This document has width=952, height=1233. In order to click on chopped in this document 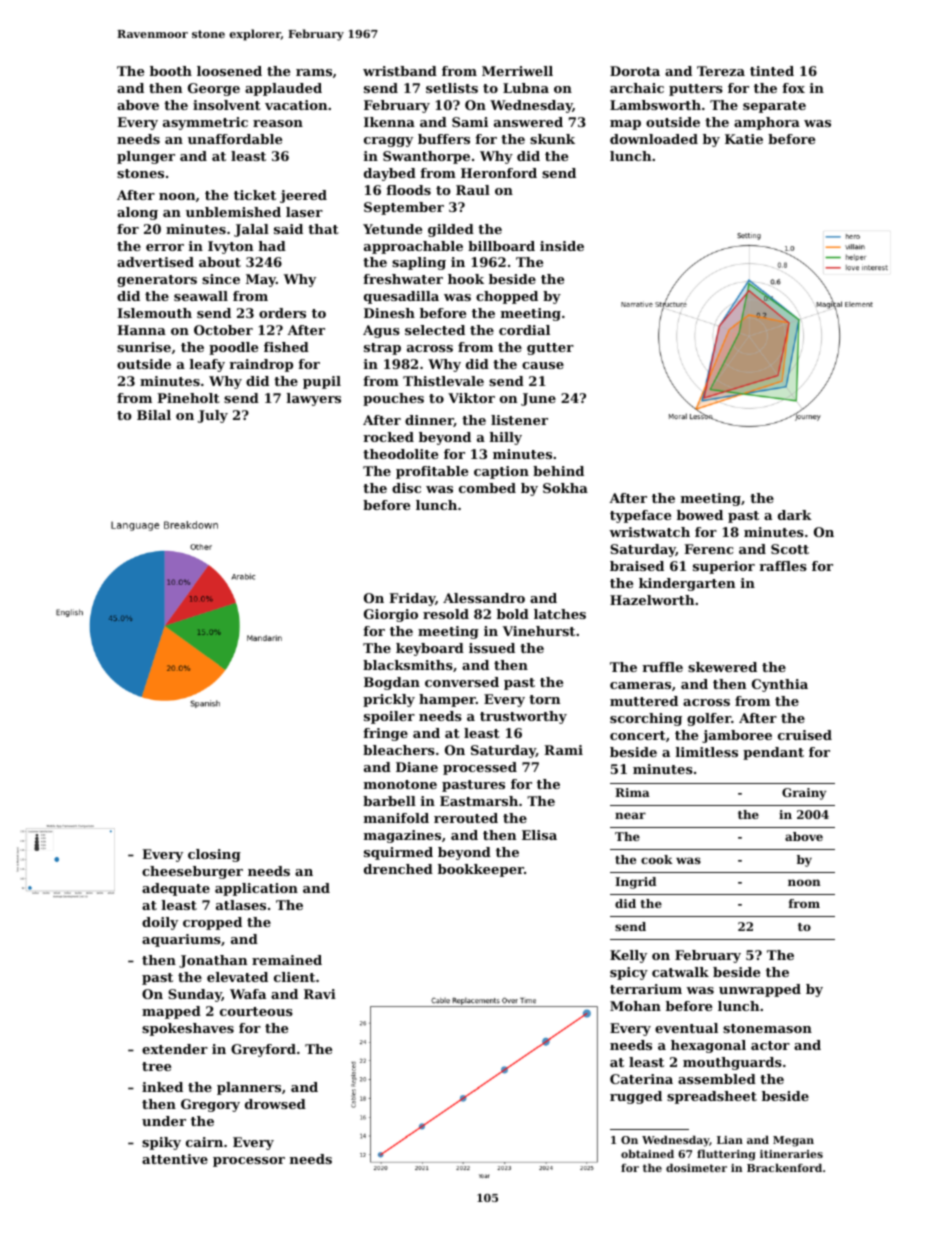, I will do `click(507, 297)`.
